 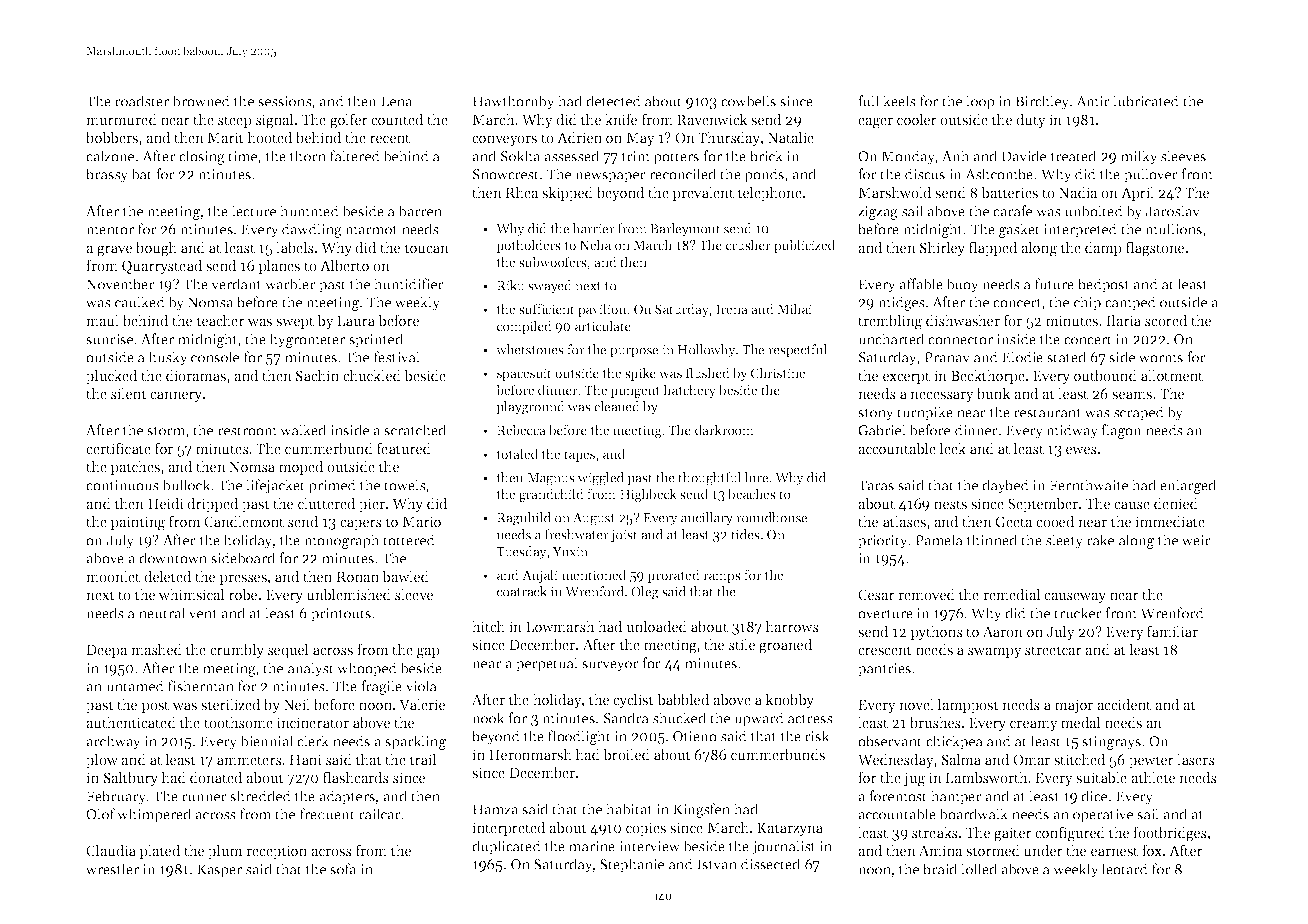 What do you see at coordinates (624, 536) in the page?
I see `joist` at bounding box center [624, 536].
